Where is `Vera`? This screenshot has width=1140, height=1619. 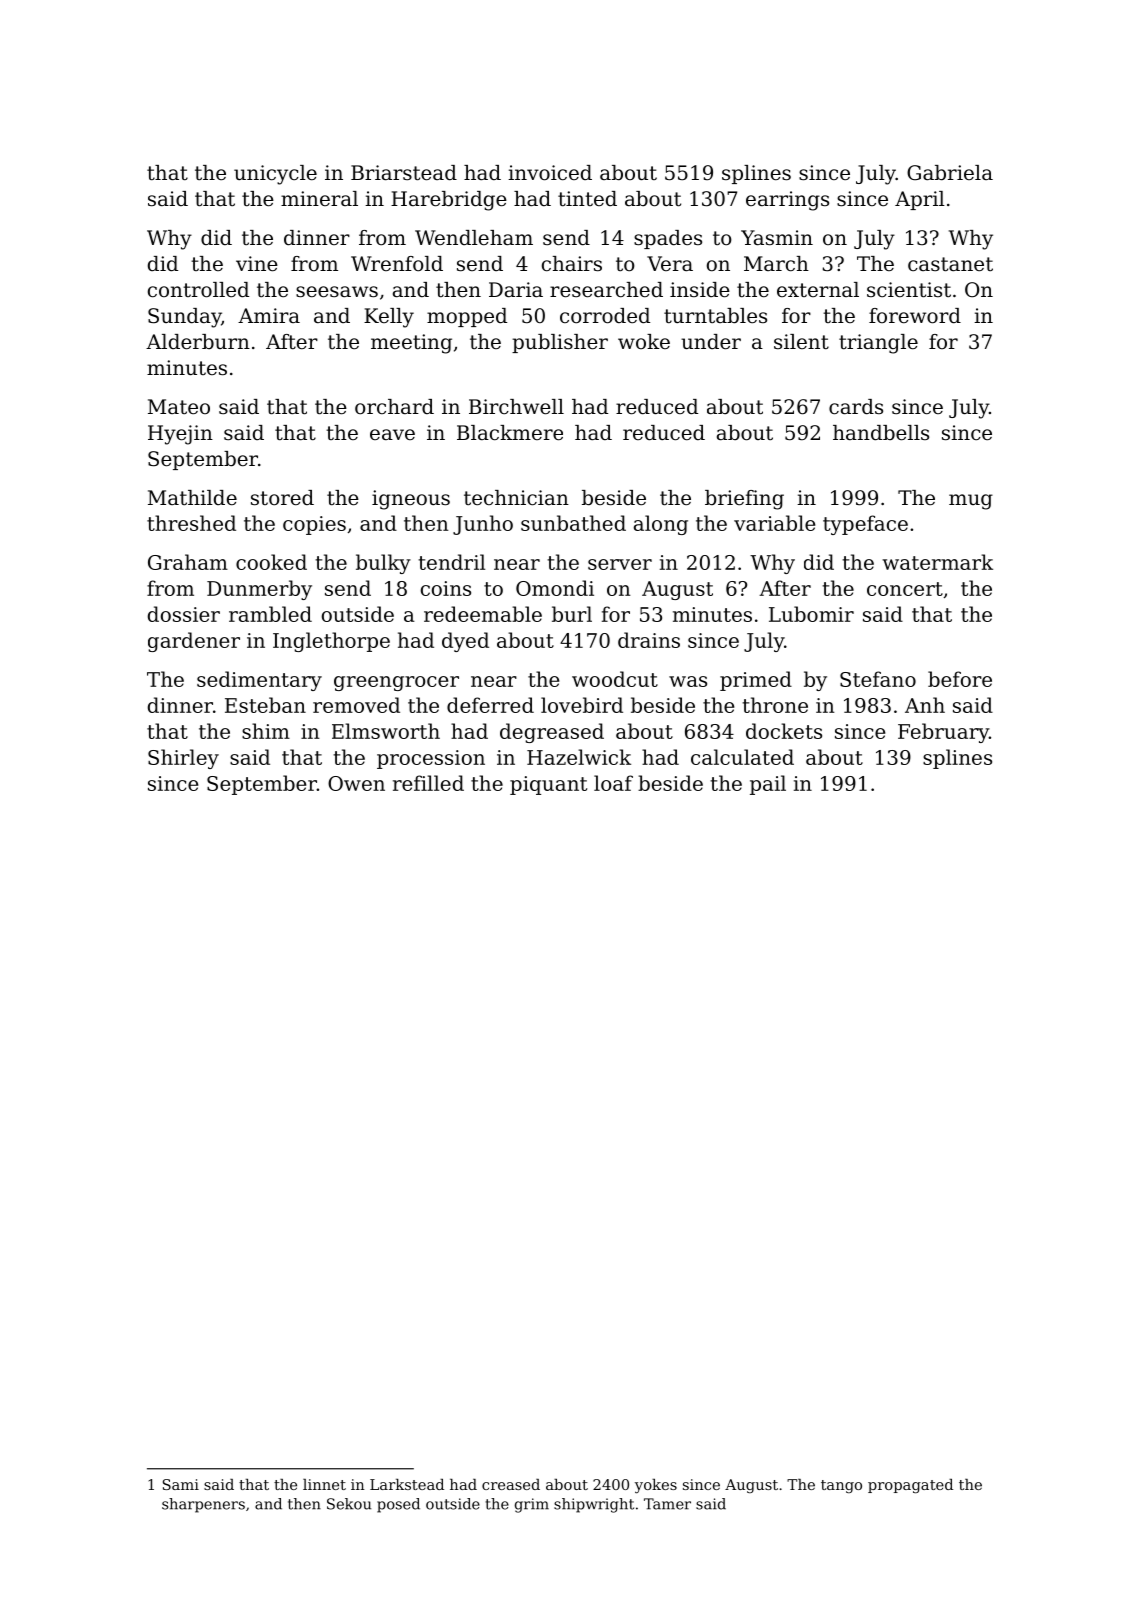
Vera is located at coordinates (670, 264).
